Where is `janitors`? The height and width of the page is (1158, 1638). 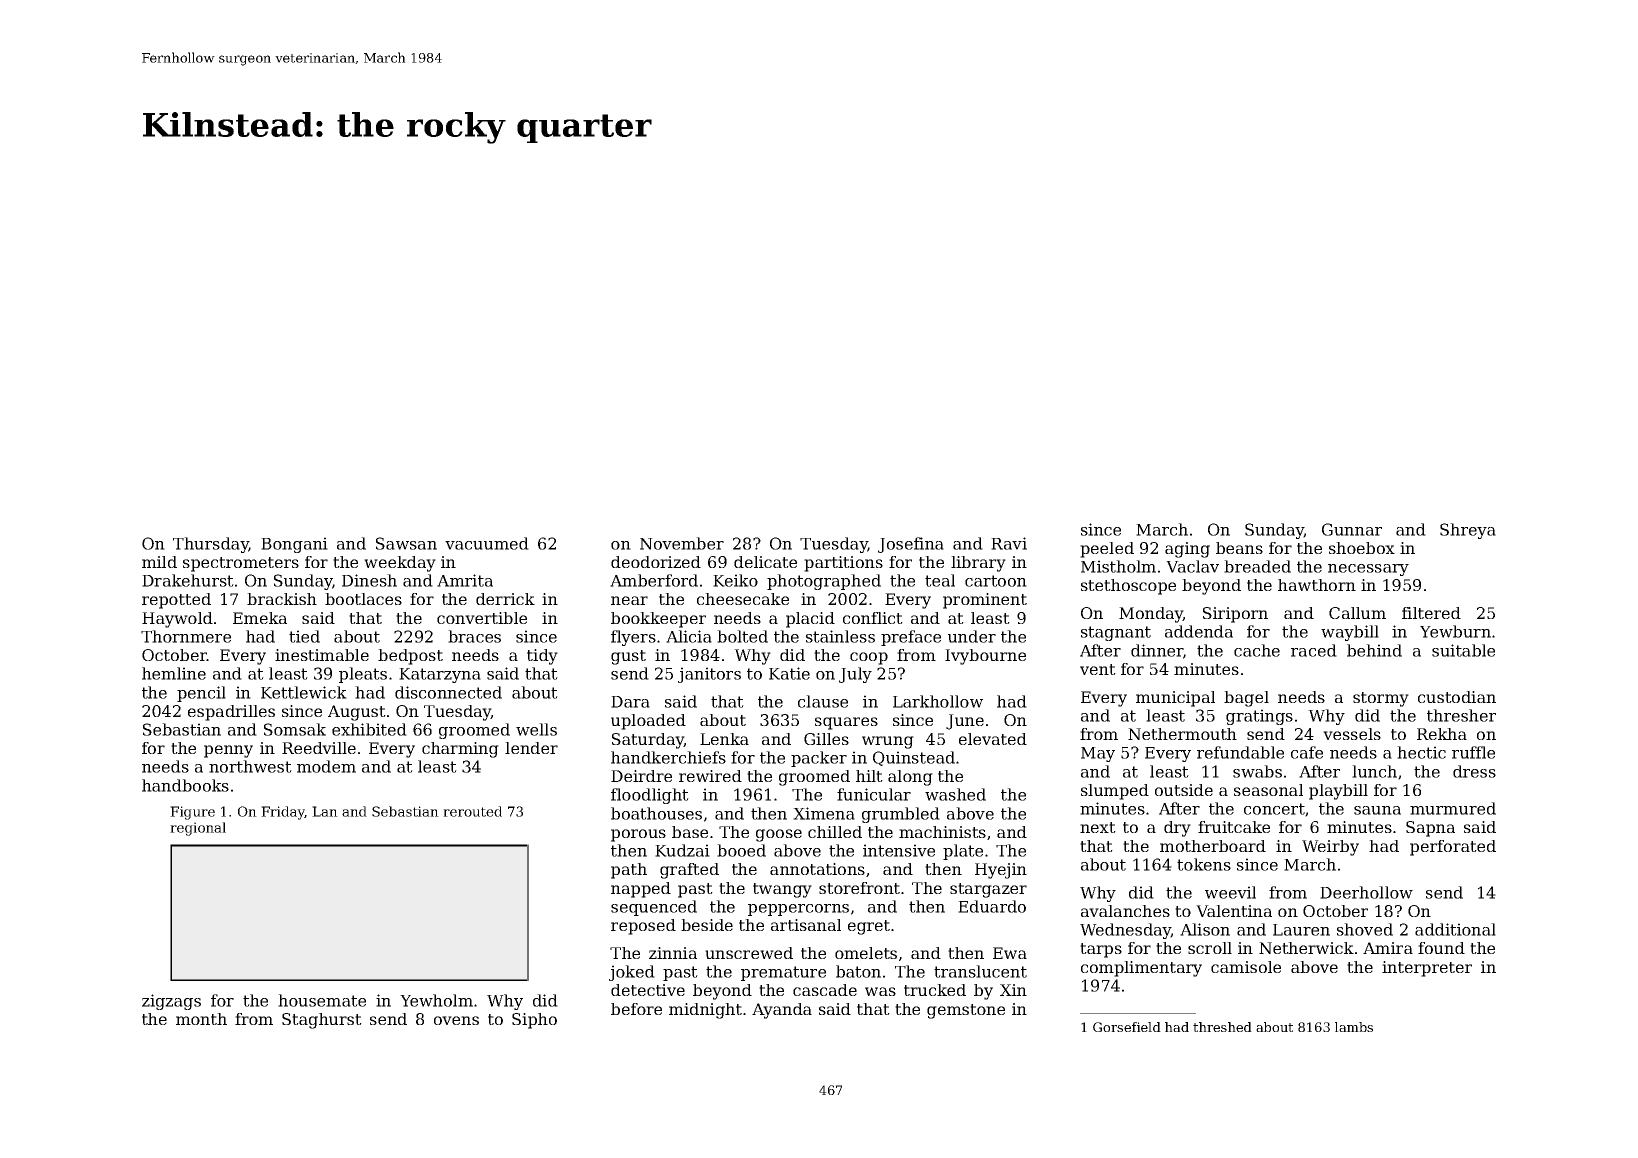 janitors is located at coordinates (709, 675).
